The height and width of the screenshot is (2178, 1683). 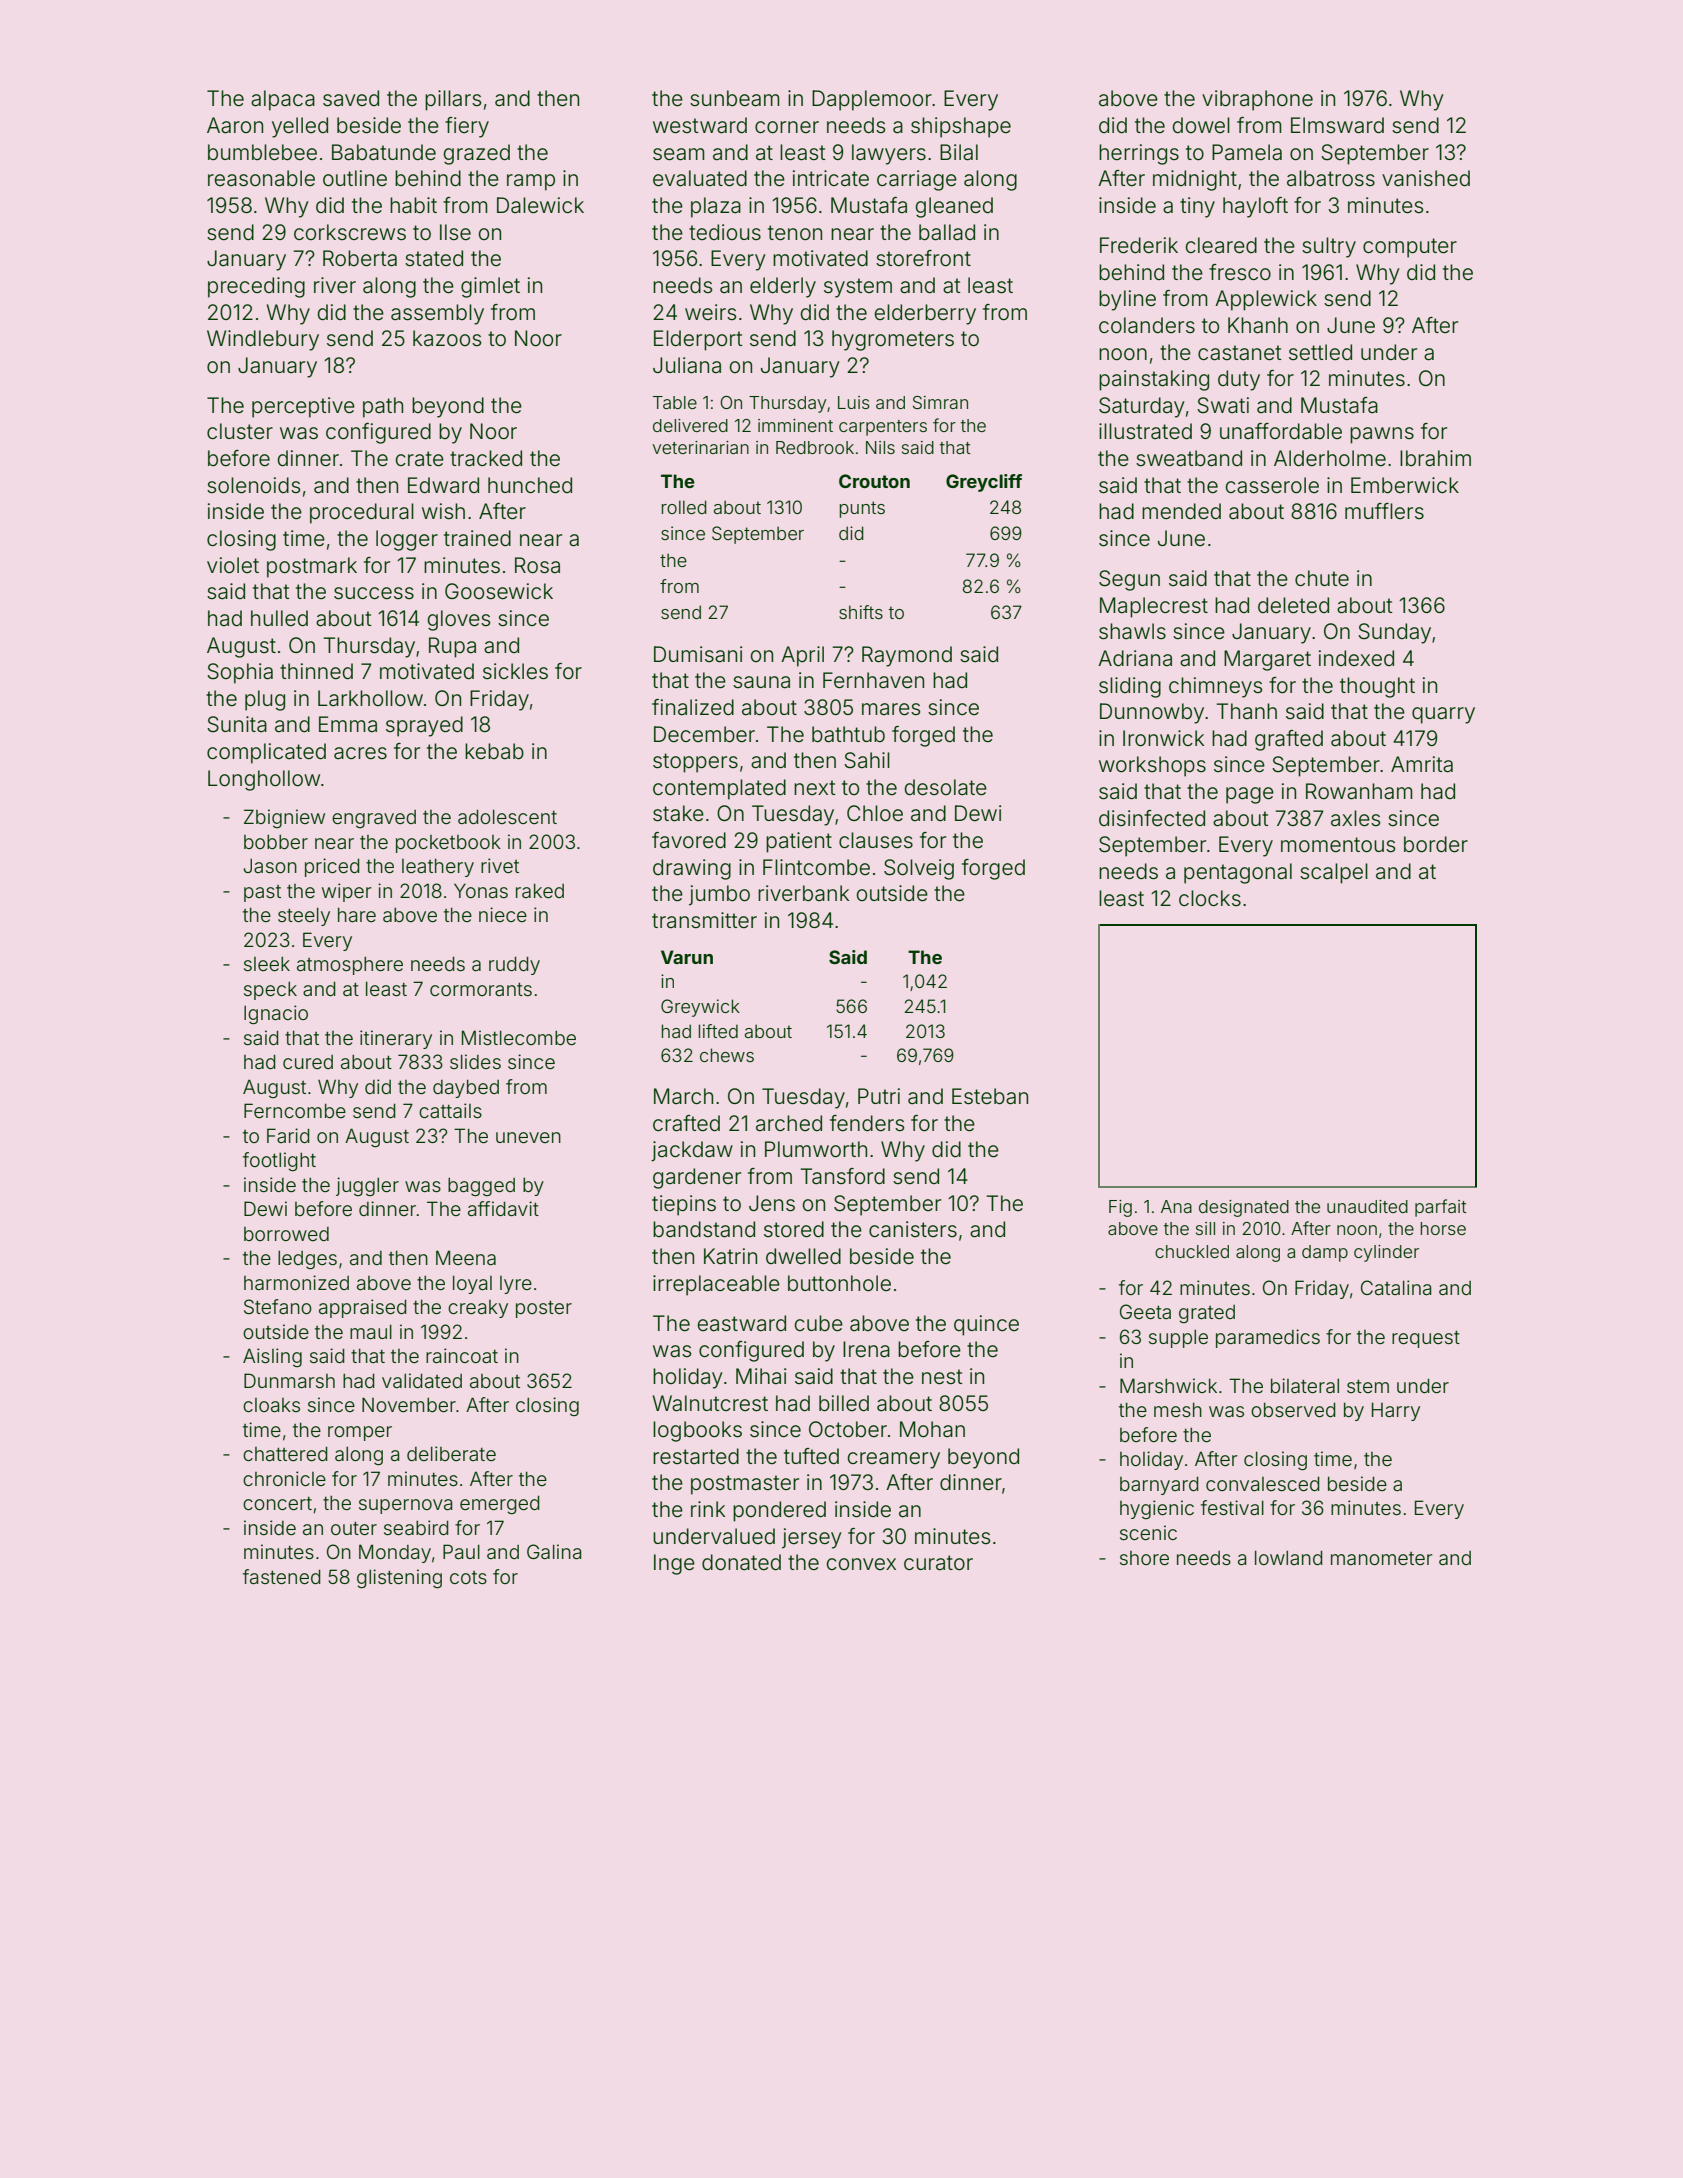 I want to click on cloaks, so click(x=271, y=1405).
